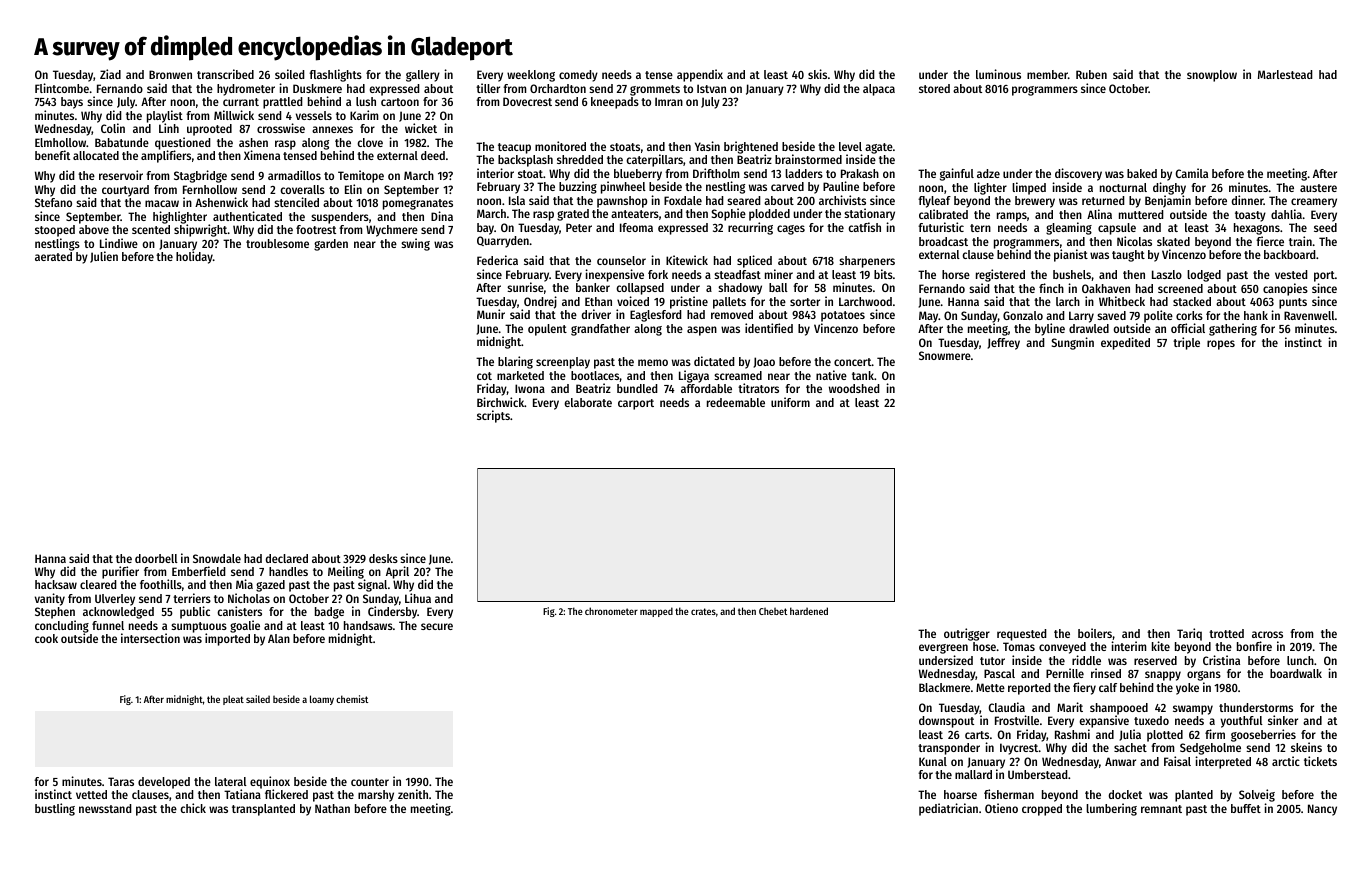 Image resolution: width=1372 pixels, height=887 pixels. I want to click on Taras, so click(121, 781).
